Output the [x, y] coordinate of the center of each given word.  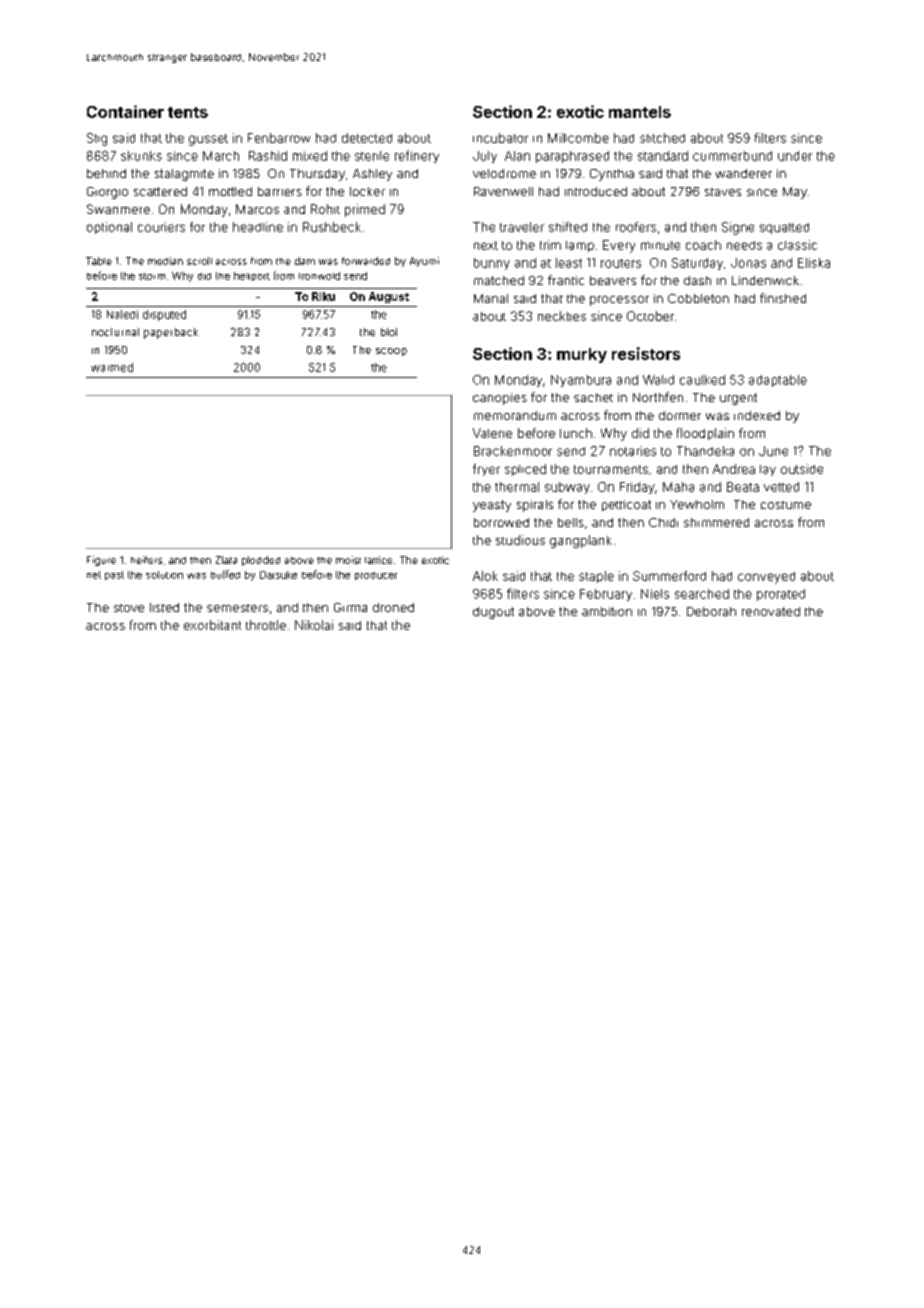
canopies [500, 399]
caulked [702, 380]
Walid [658, 380]
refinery [417, 156]
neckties [562, 316]
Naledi [122, 314]
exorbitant [212, 625]
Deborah [711, 611]
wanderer [744, 173]
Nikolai [314, 625]
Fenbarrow [279, 138]
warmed [112, 367]
